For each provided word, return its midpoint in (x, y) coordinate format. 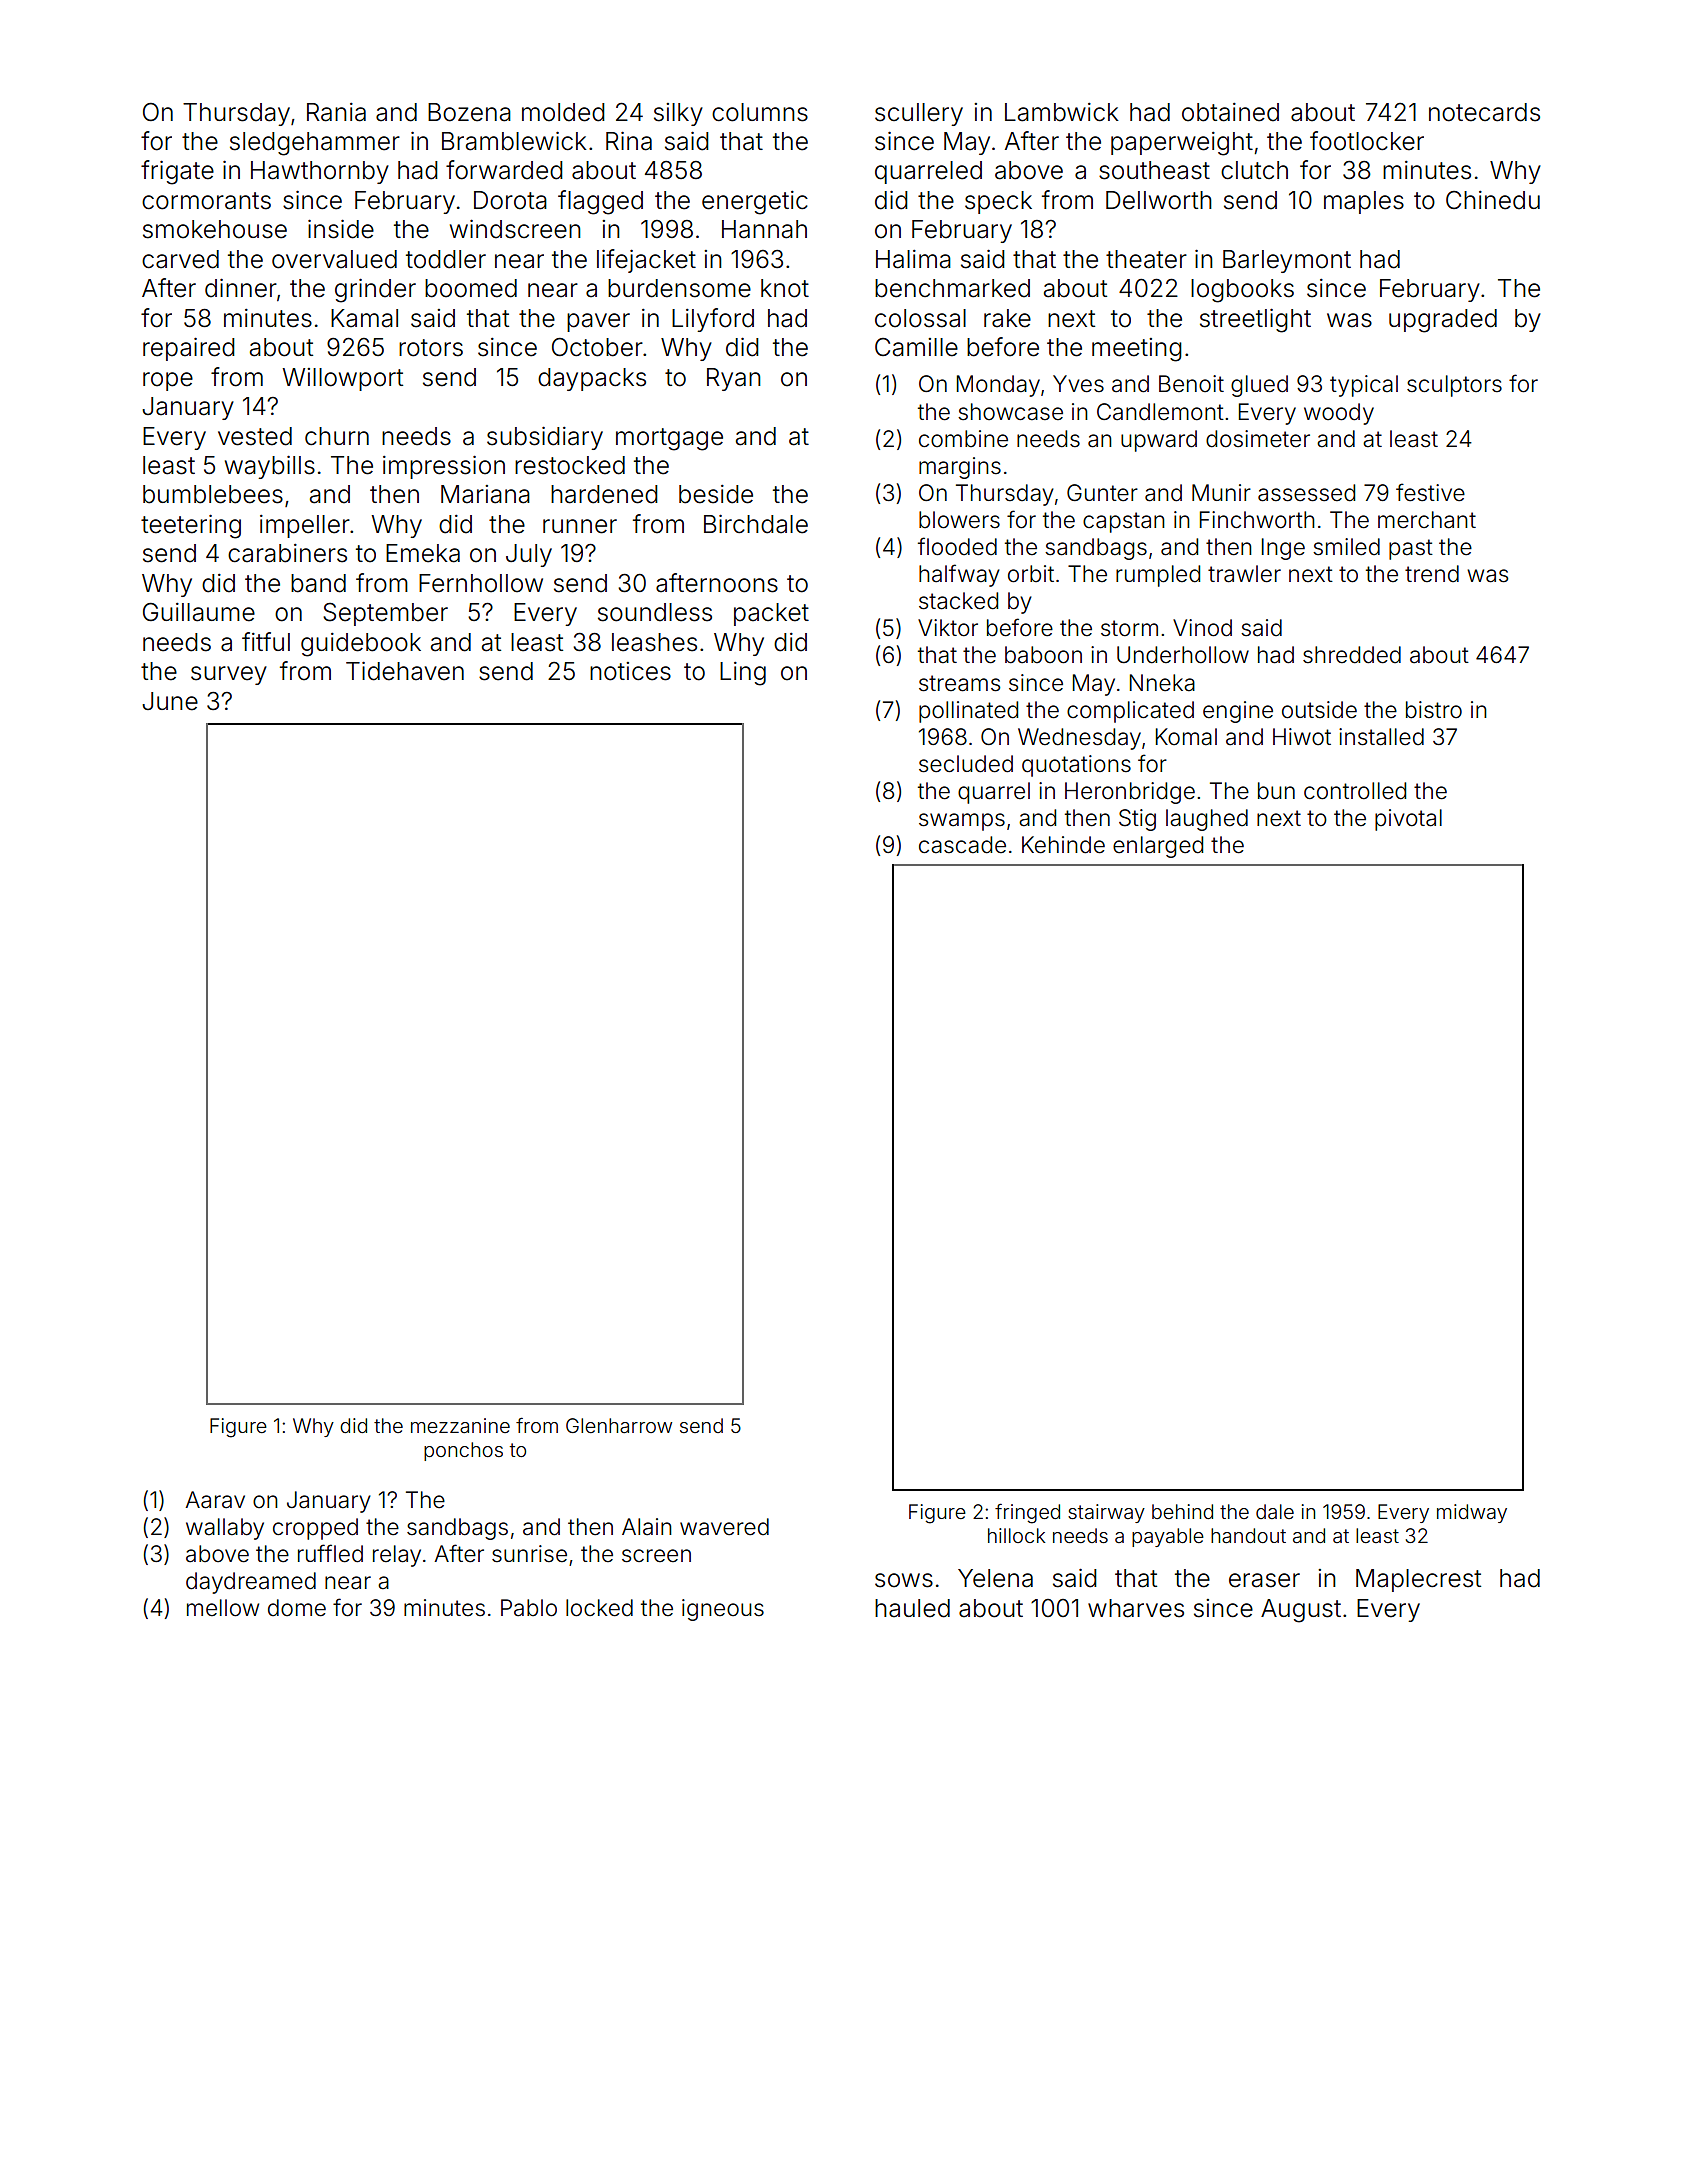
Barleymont (1287, 261)
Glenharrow (619, 1425)
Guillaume (199, 612)
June (170, 701)
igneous (723, 1610)
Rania (336, 112)
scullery (919, 114)
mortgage (669, 439)
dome (297, 1608)
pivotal (1408, 820)
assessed (1306, 493)
